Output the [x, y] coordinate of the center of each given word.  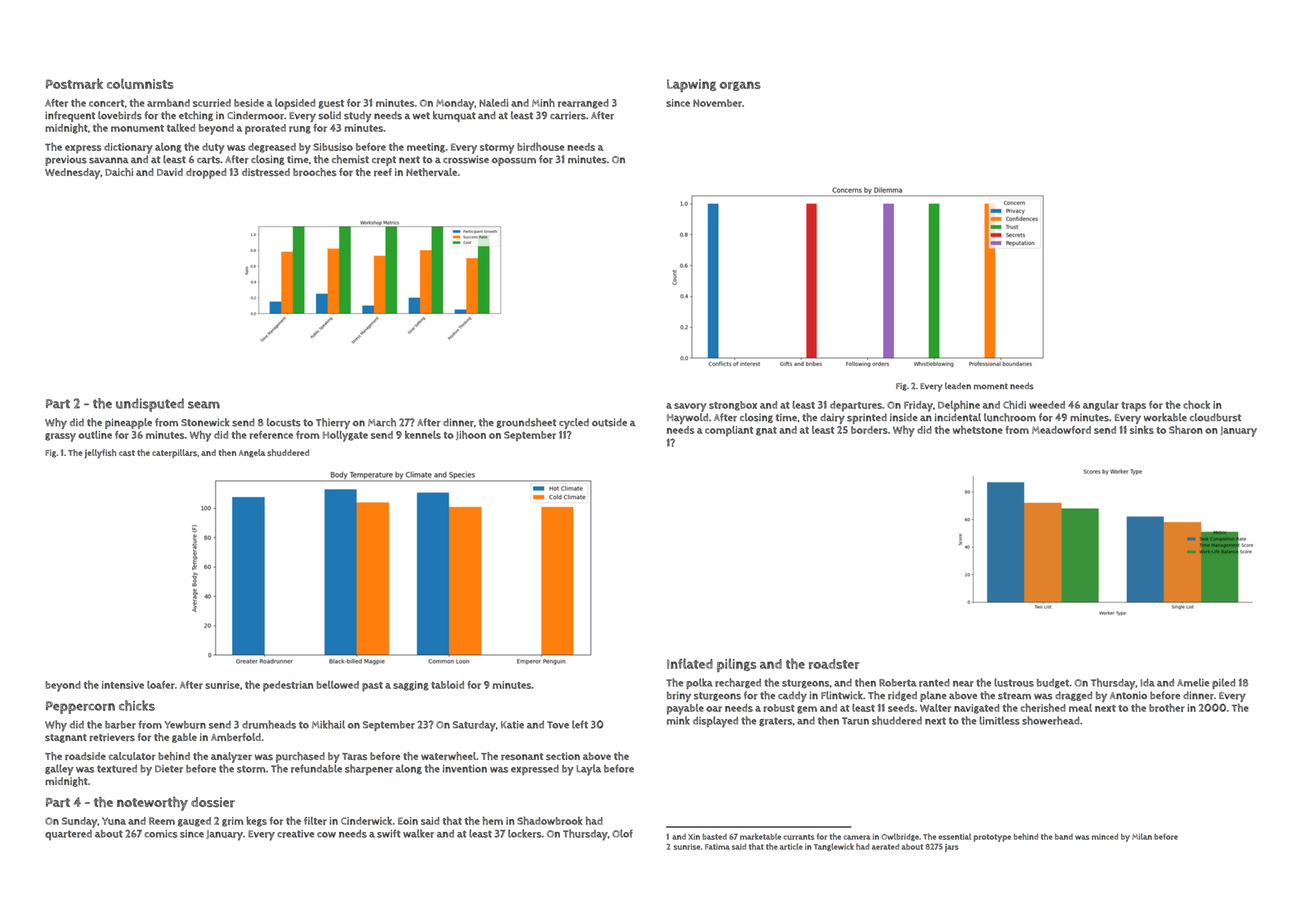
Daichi [119, 172]
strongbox [733, 406]
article [791, 846]
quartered [68, 835]
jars [952, 848]
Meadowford [1061, 430]
